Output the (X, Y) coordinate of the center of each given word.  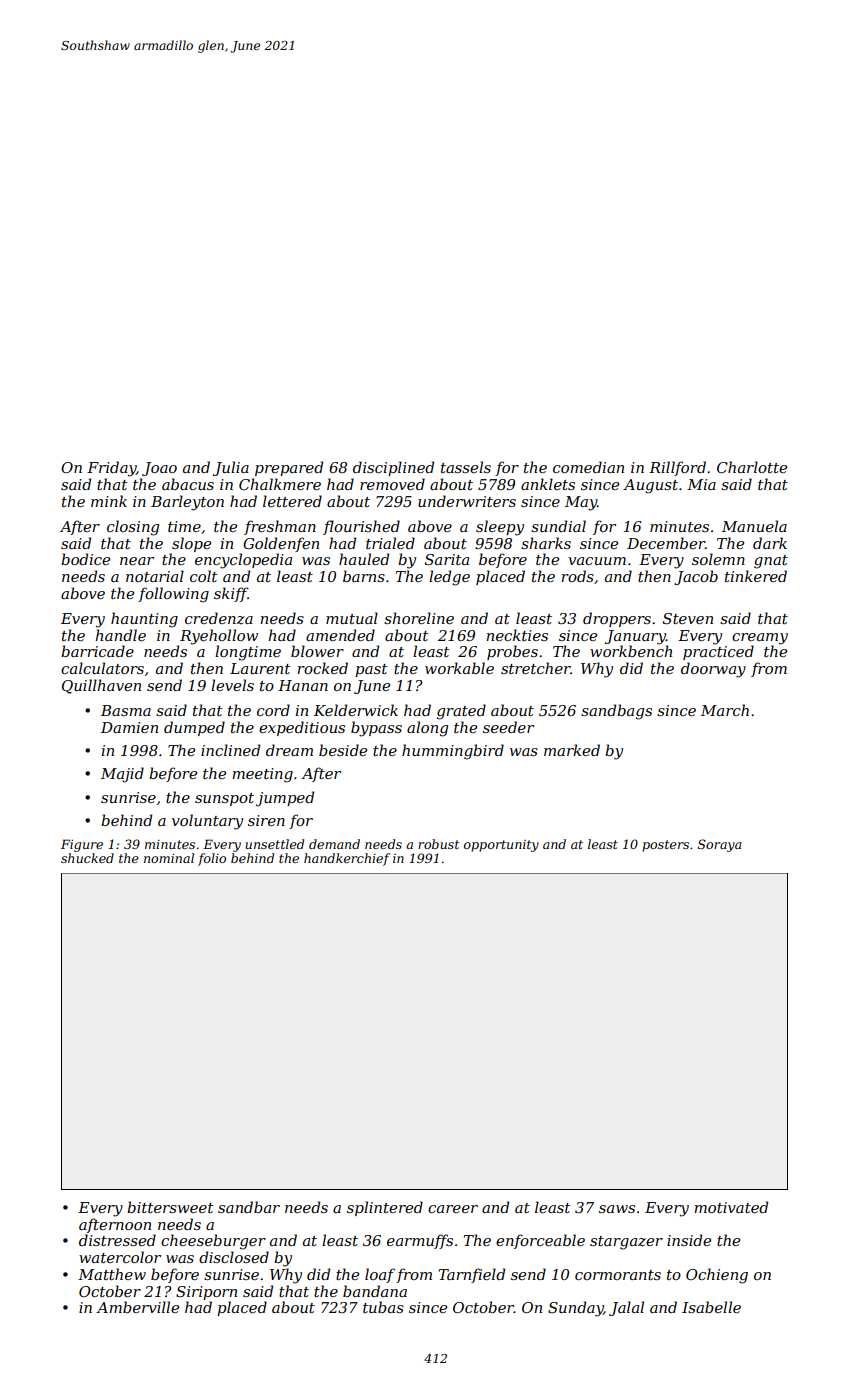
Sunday (576, 1309)
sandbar (249, 1207)
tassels (466, 467)
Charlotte (752, 467)
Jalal (626, 1308)
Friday (111, 469)
